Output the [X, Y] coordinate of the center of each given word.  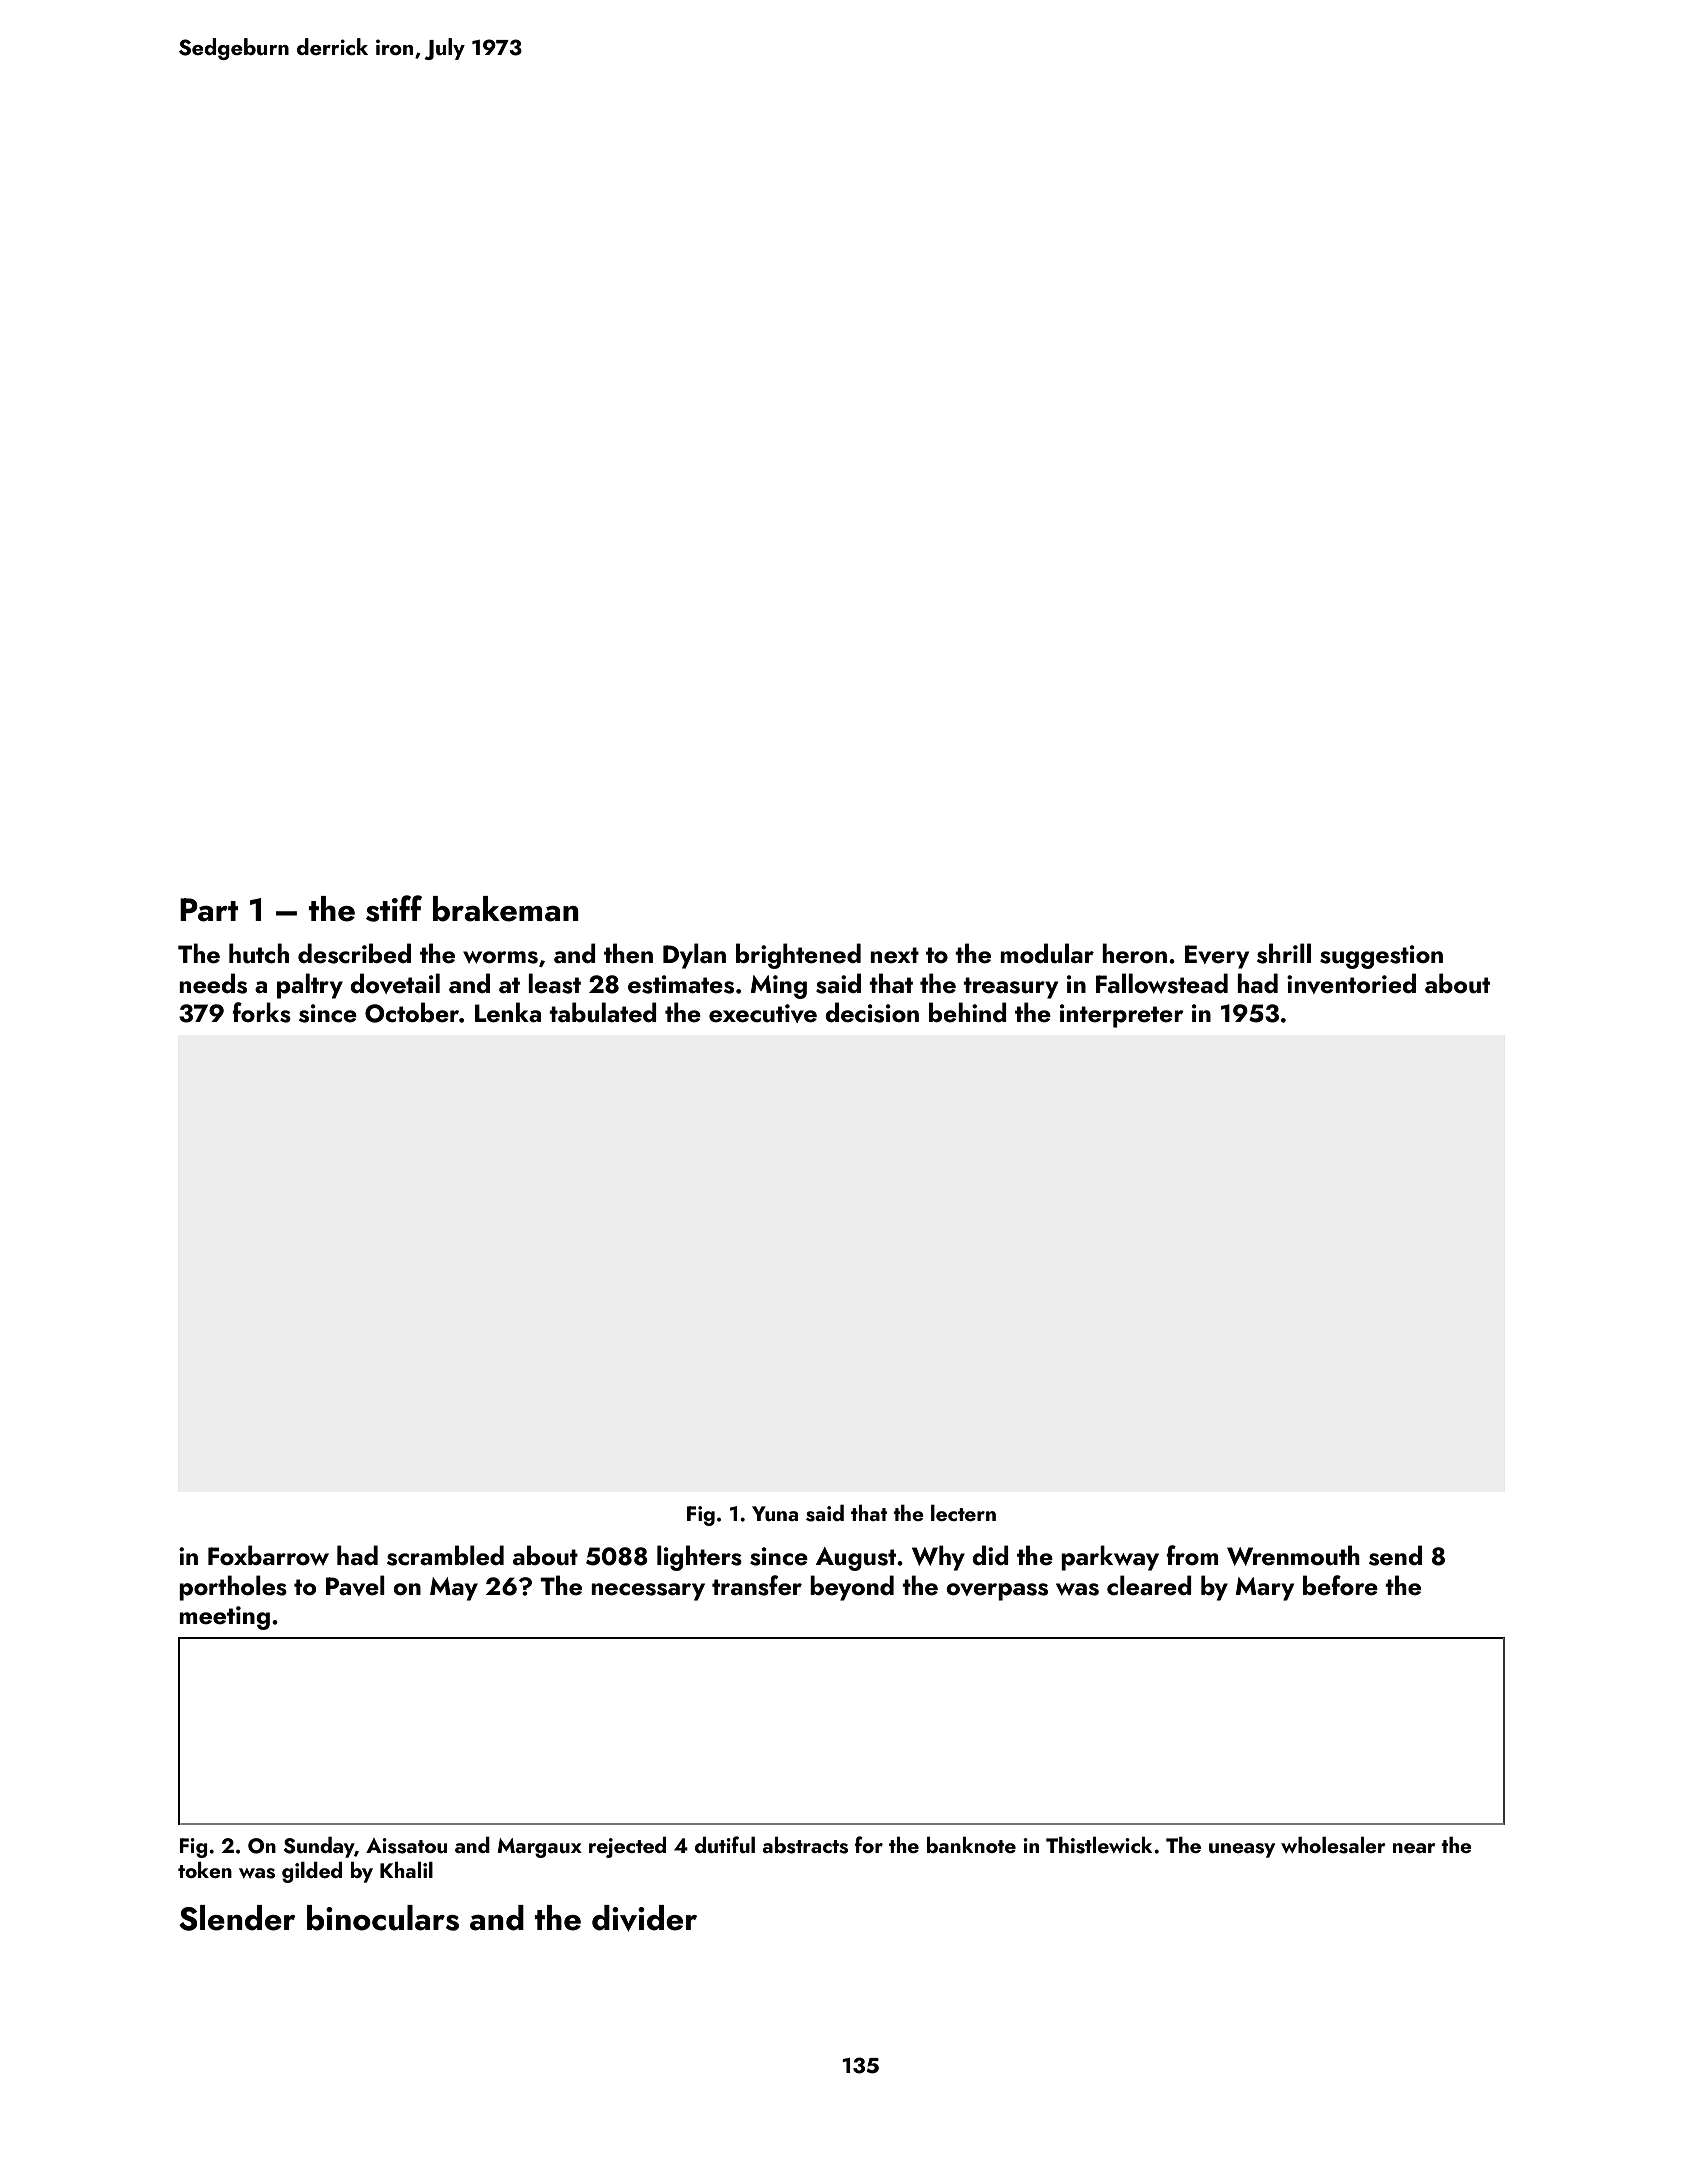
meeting [224, 1618]
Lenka [508, 1012]
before [1340, 1585]
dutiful [725, 1844]
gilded [312, 1872]
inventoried [1351, 983]
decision [872, 1012]
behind [968, 1012]
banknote [971, 1845]
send [1395, 1555]
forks [261, 1012]
